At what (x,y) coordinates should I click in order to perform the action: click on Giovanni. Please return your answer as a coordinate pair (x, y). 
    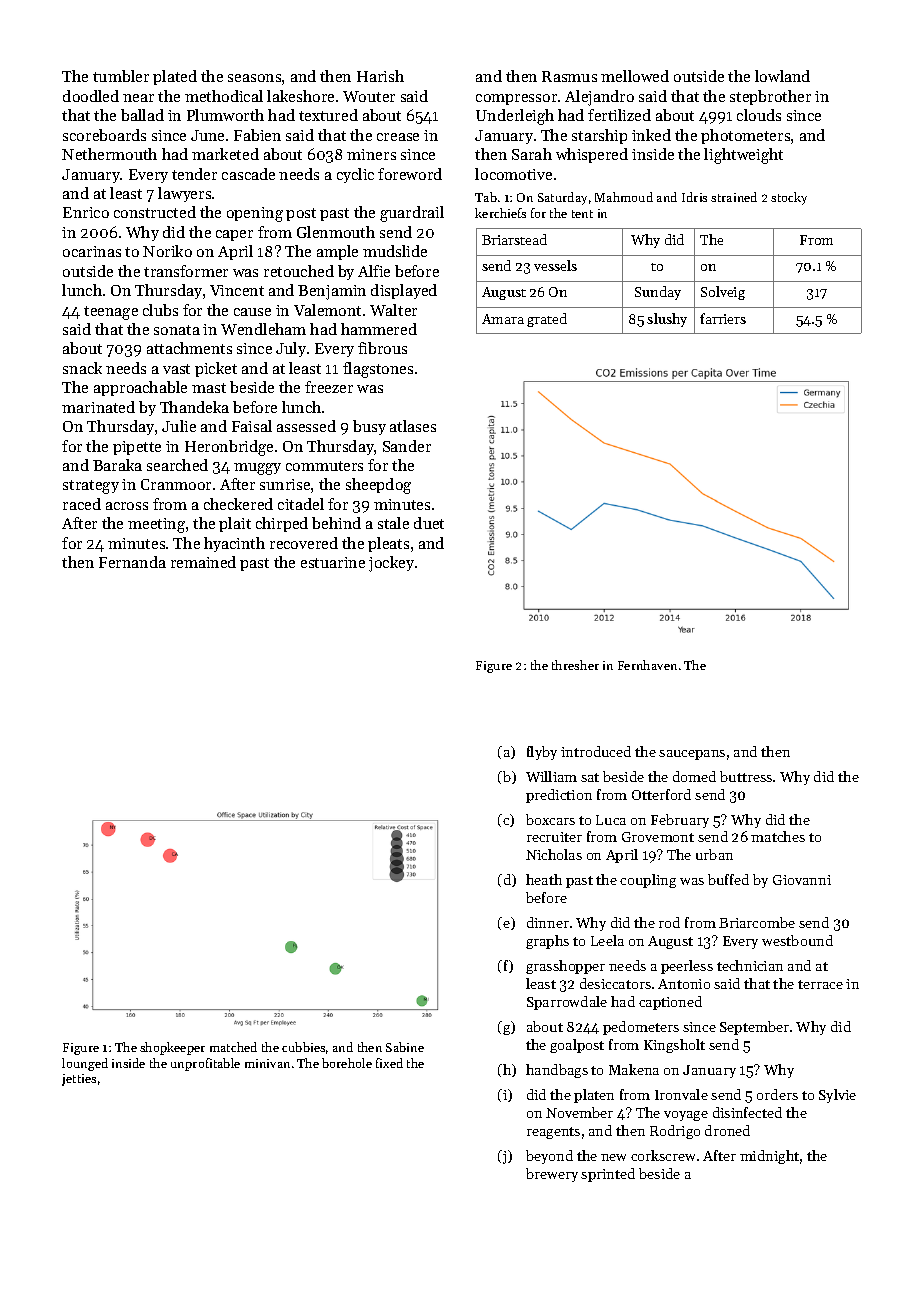
    Looking at the image, I should click on (802, 880).
